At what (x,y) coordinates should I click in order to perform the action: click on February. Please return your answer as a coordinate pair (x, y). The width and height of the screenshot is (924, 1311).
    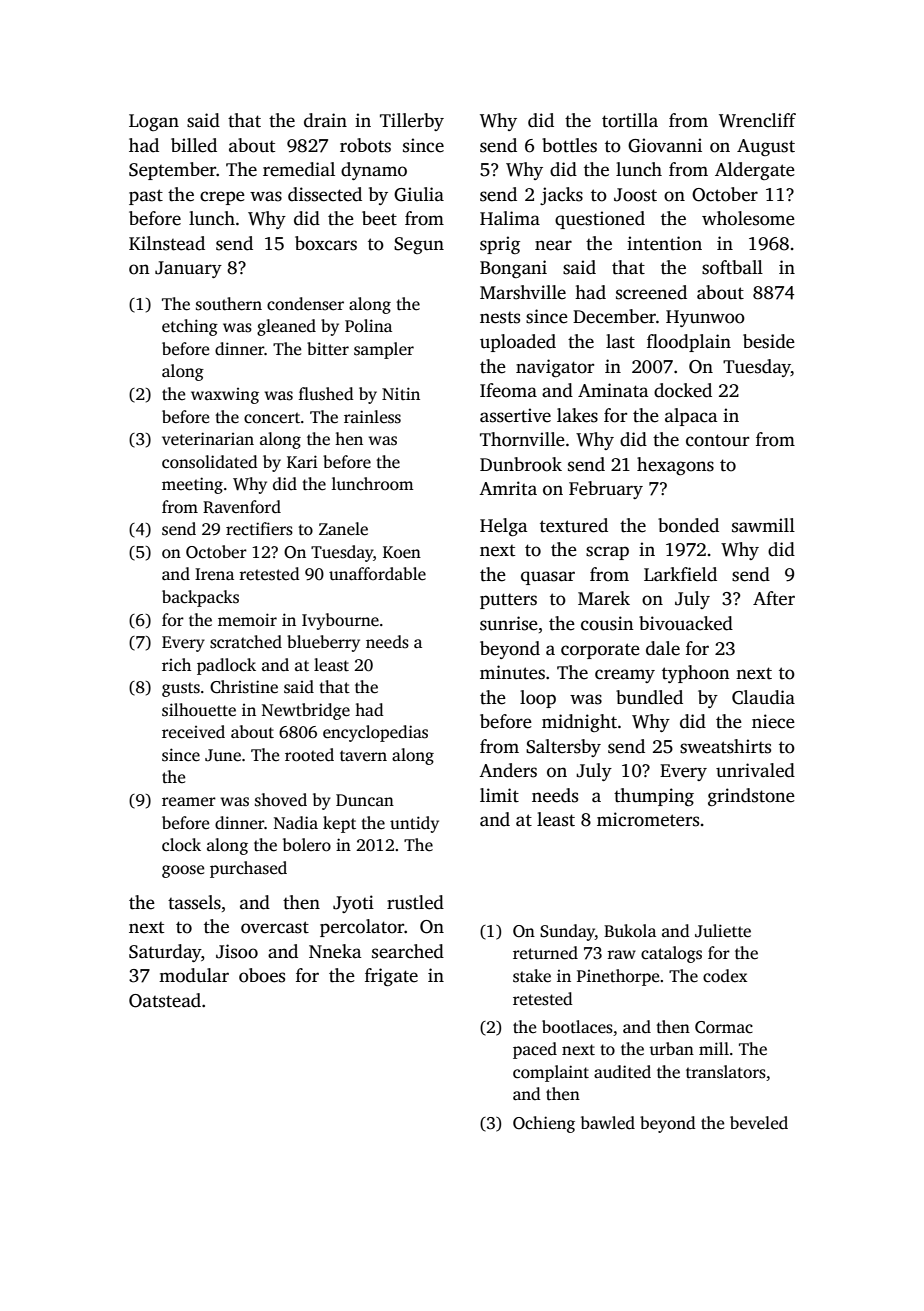
    Looking at the image, I should click on (606, 490).
